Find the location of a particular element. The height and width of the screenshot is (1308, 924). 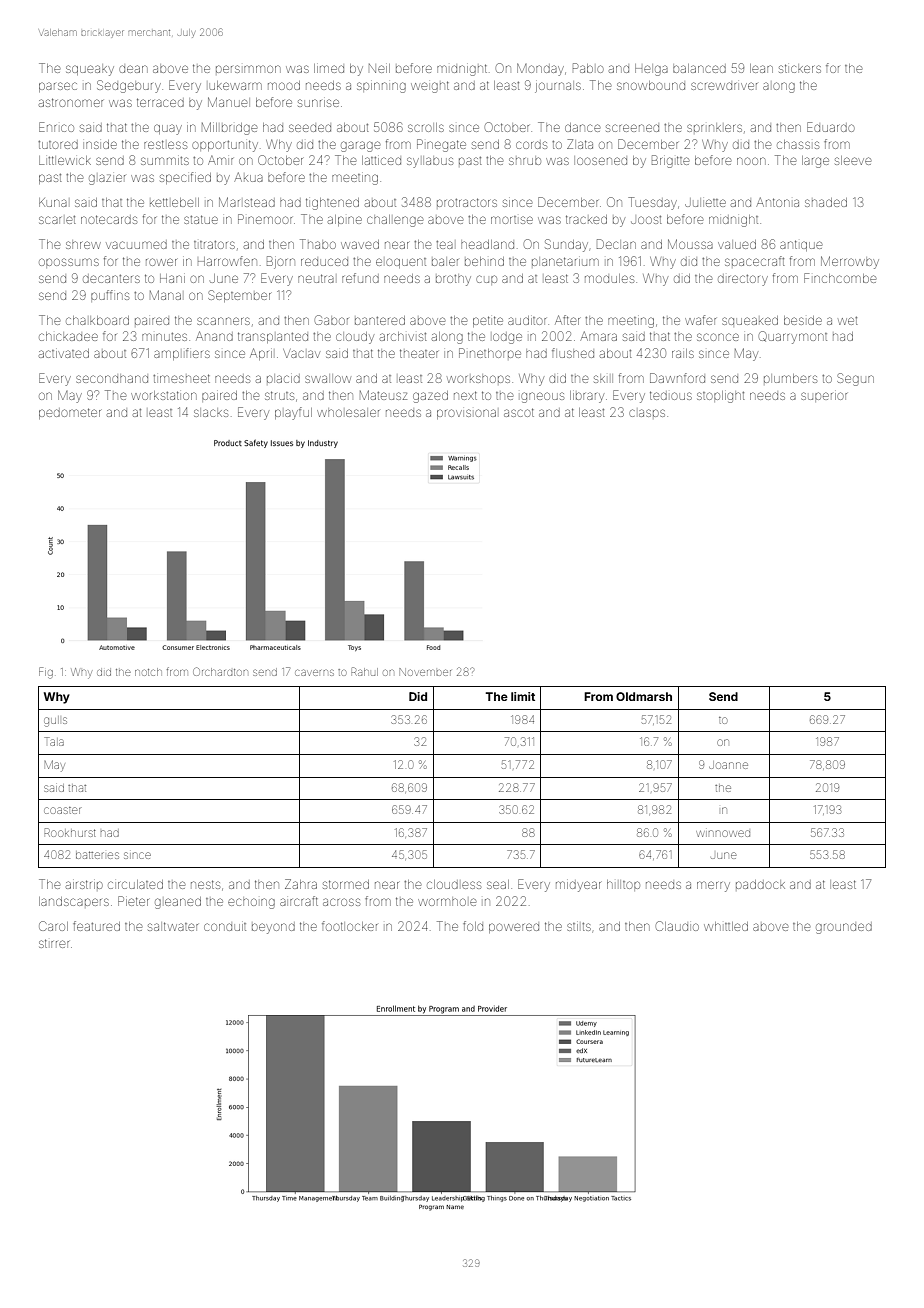

provisional is located at coordinates (466, 414).
